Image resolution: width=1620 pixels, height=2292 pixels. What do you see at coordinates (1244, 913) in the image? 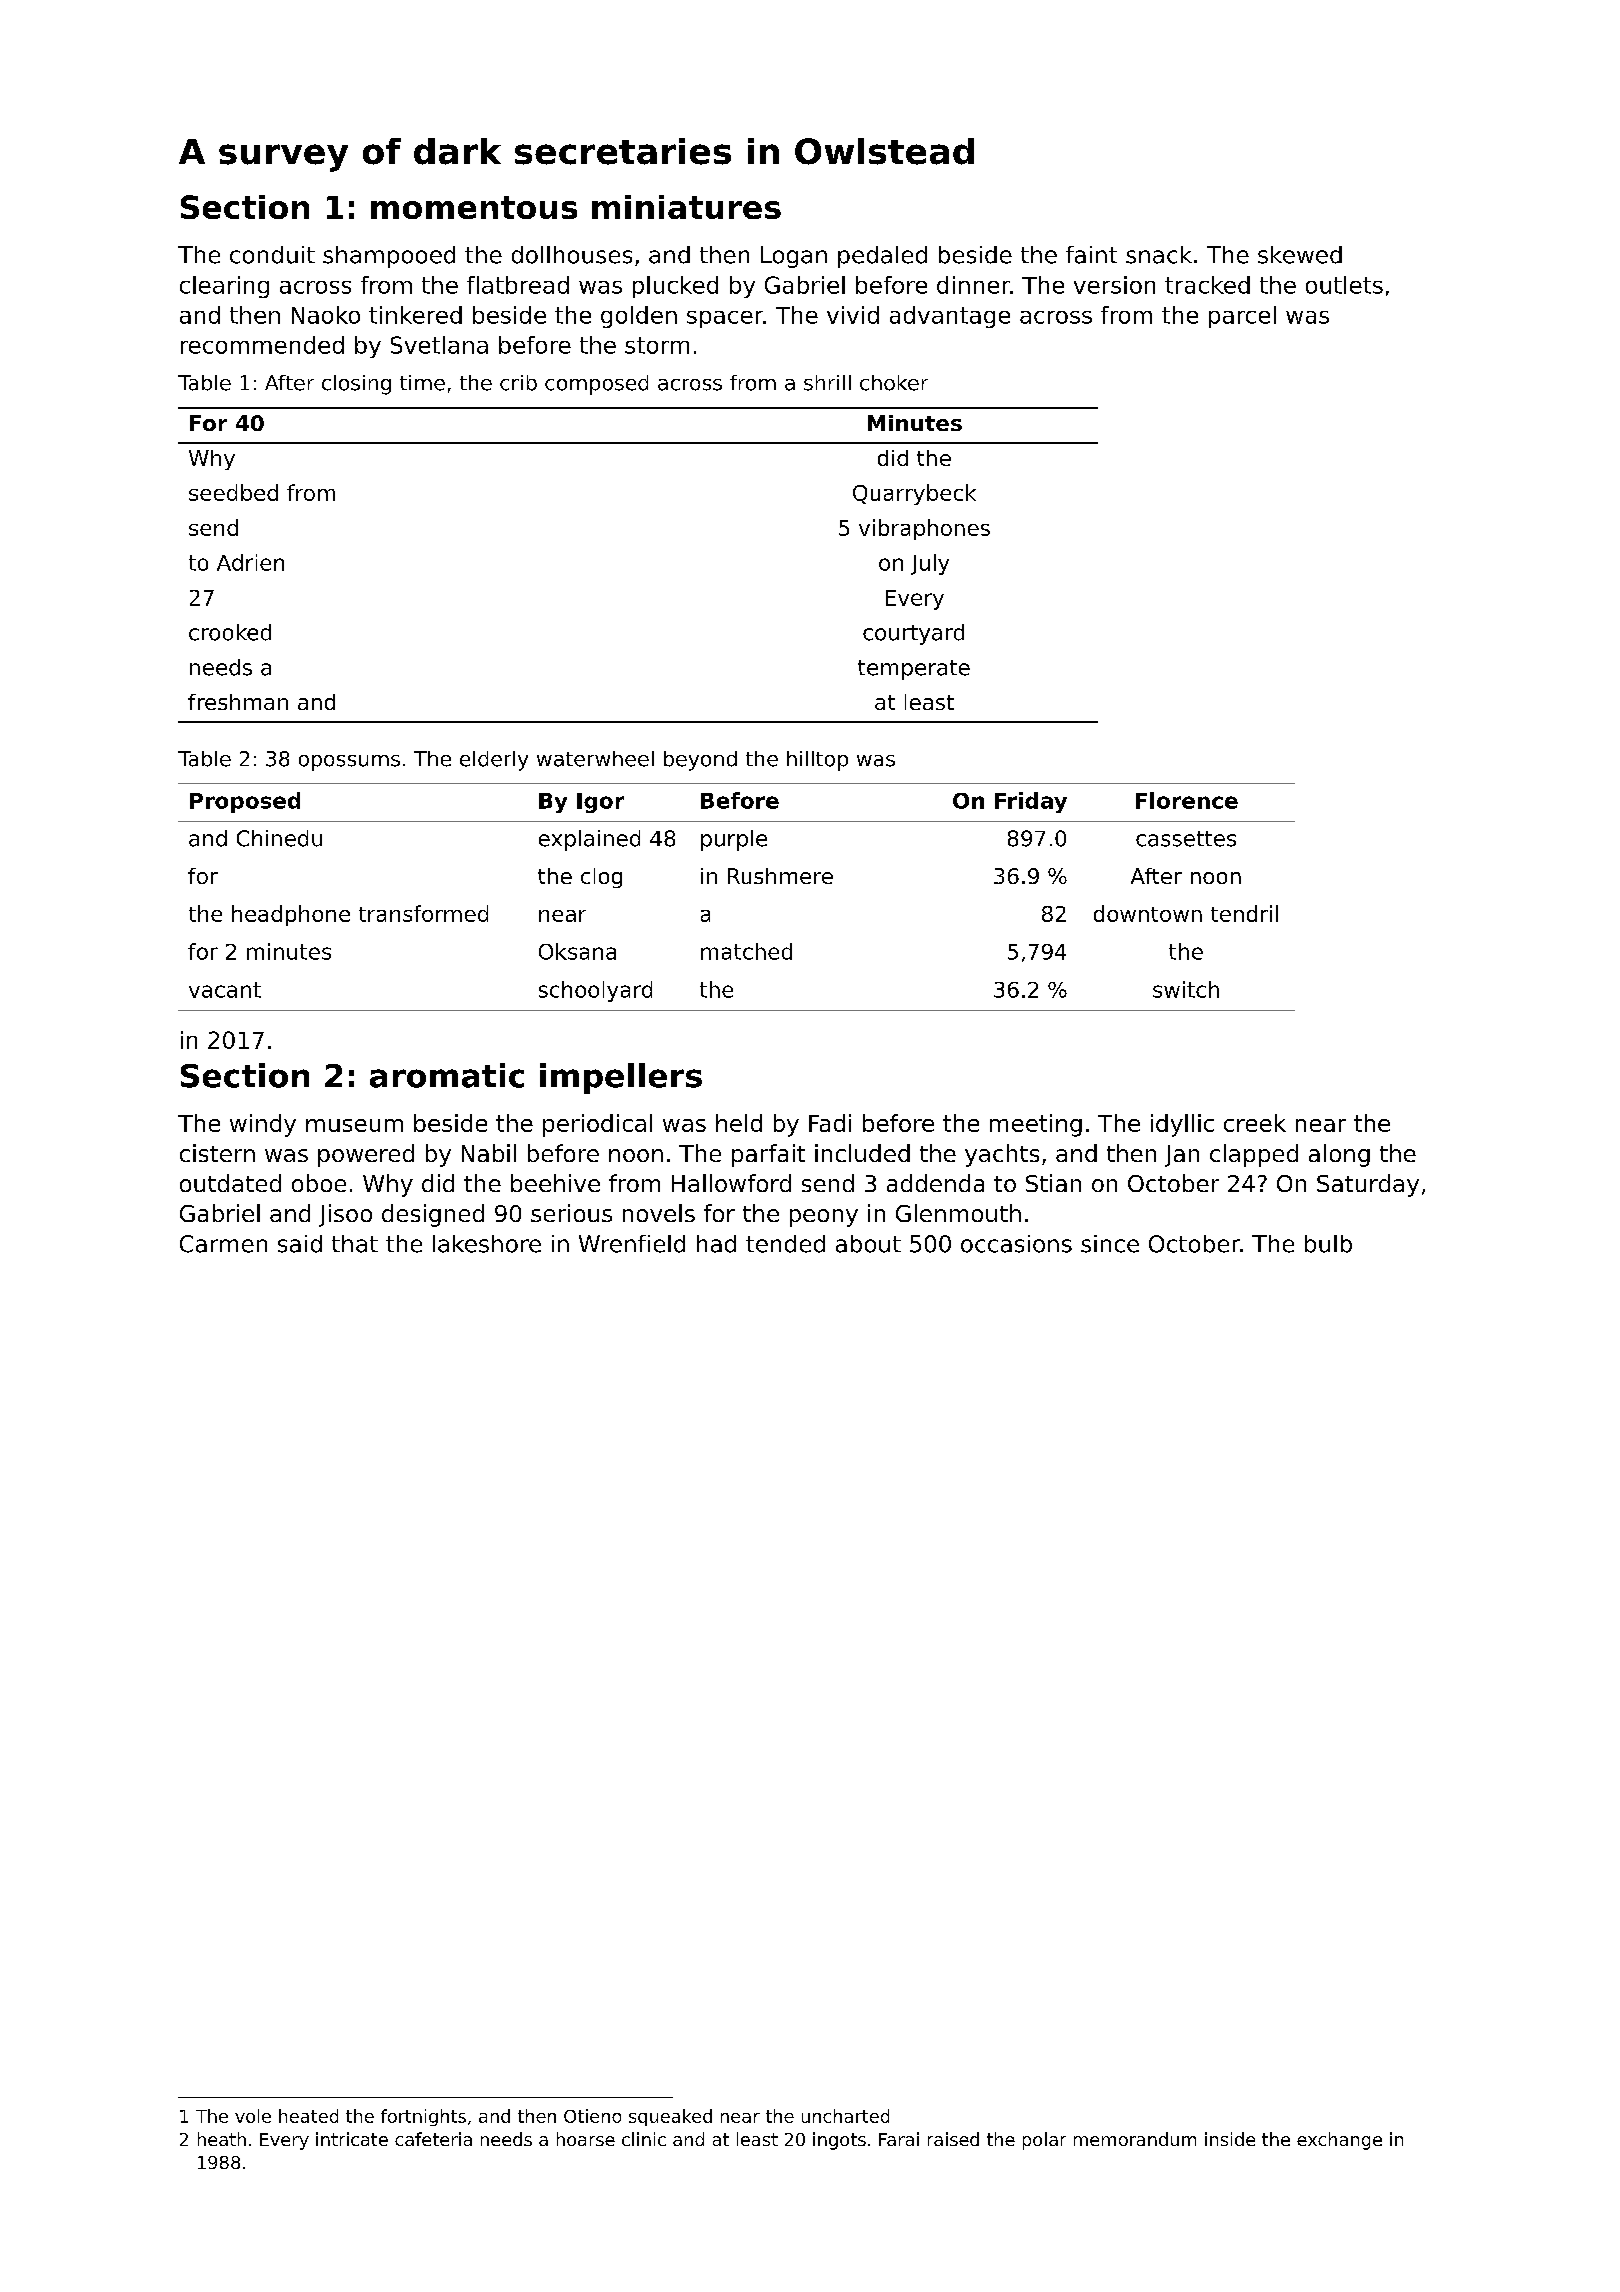
I see `tendril` at bounding box center [1244, 913].
